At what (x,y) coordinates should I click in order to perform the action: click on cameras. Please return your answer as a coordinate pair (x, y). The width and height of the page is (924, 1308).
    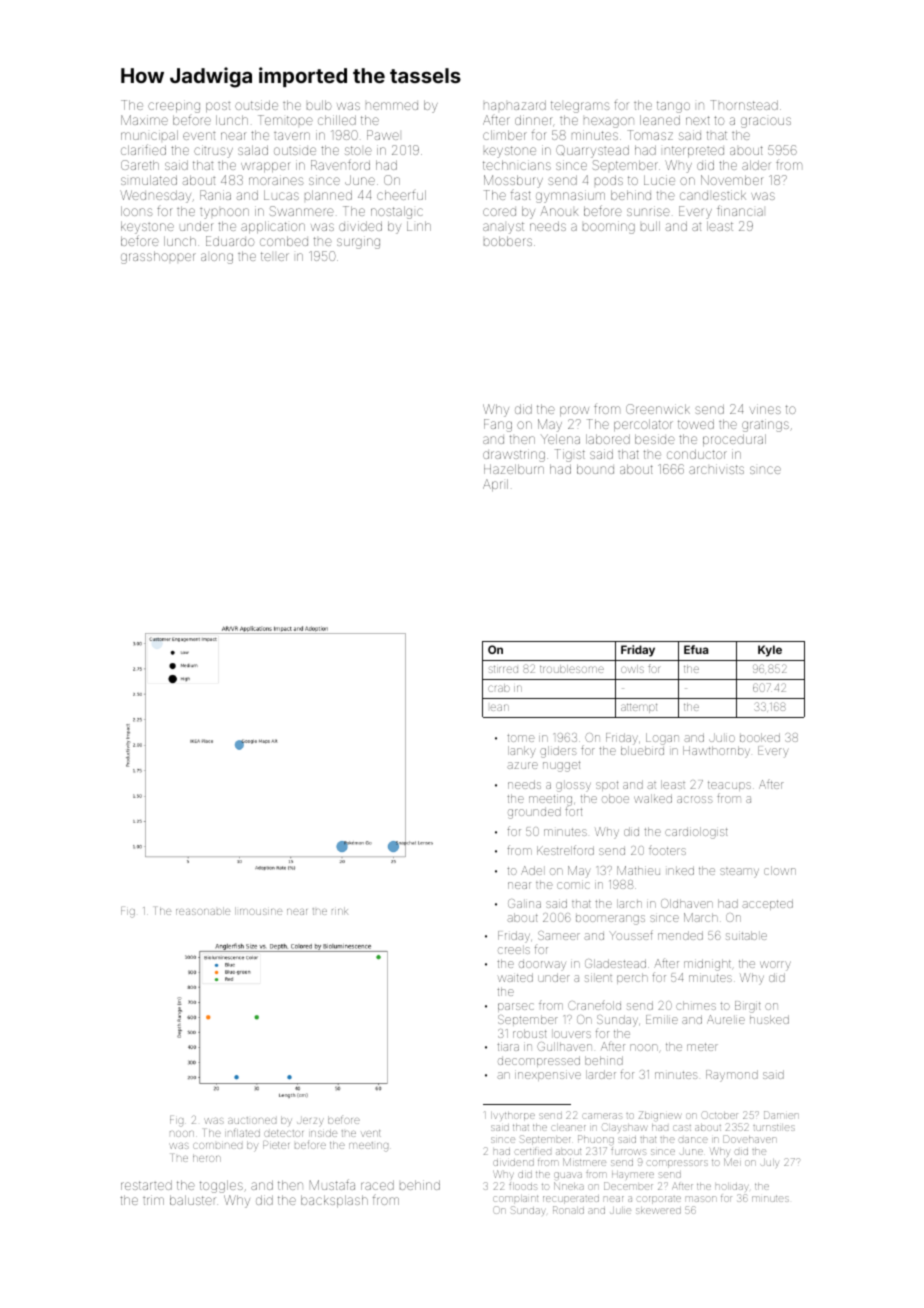
    Looking at the image, I should click on (602, 1116).
